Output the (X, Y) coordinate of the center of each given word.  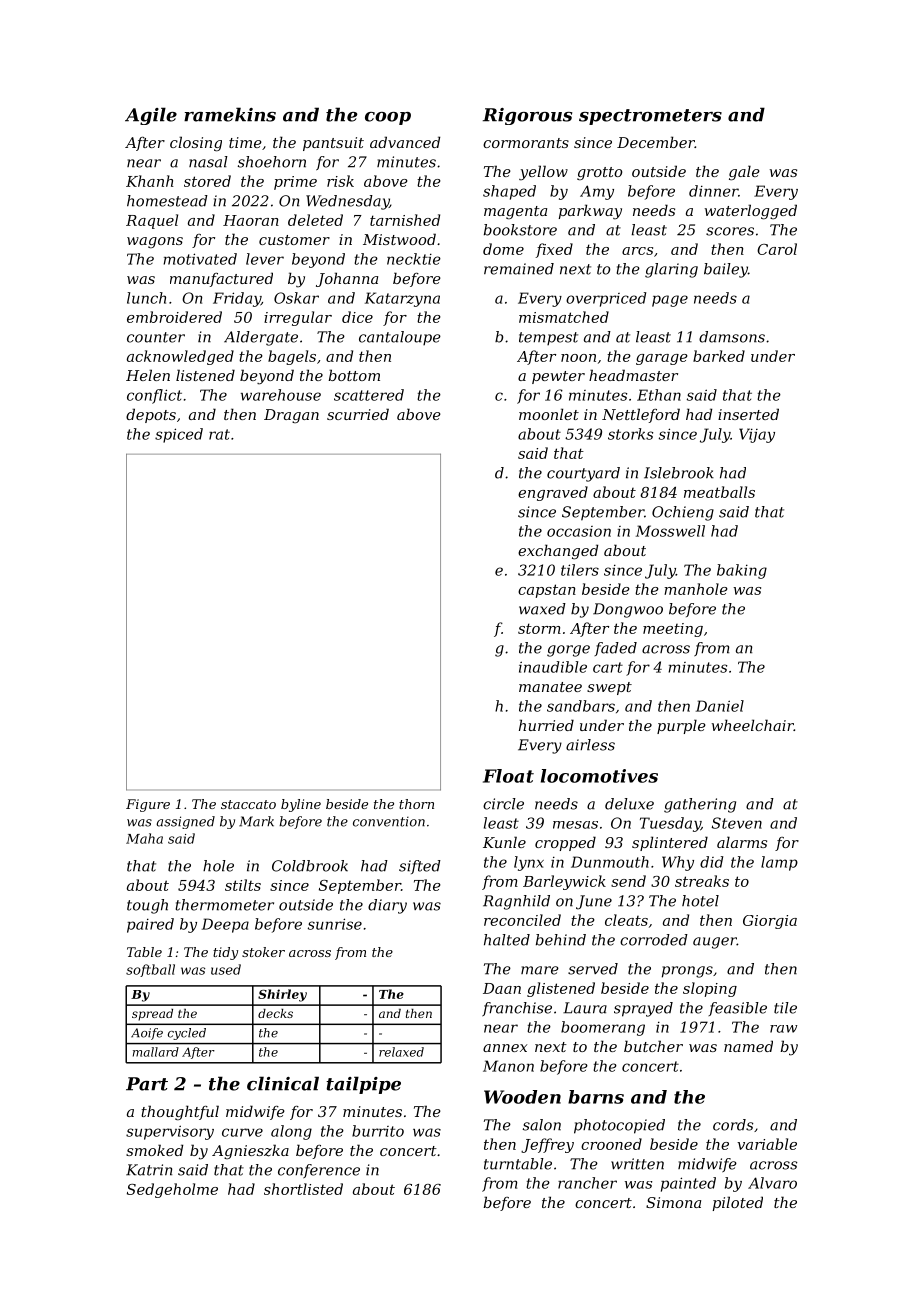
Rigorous (527, 116)
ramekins (230, 114)
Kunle (504, 842)
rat (219, 434)
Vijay (757, 435)
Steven (737, 823)
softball (150, 970)
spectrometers (650, 117)
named (748, 1046)
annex (505, 1048)
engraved (553, 493)
